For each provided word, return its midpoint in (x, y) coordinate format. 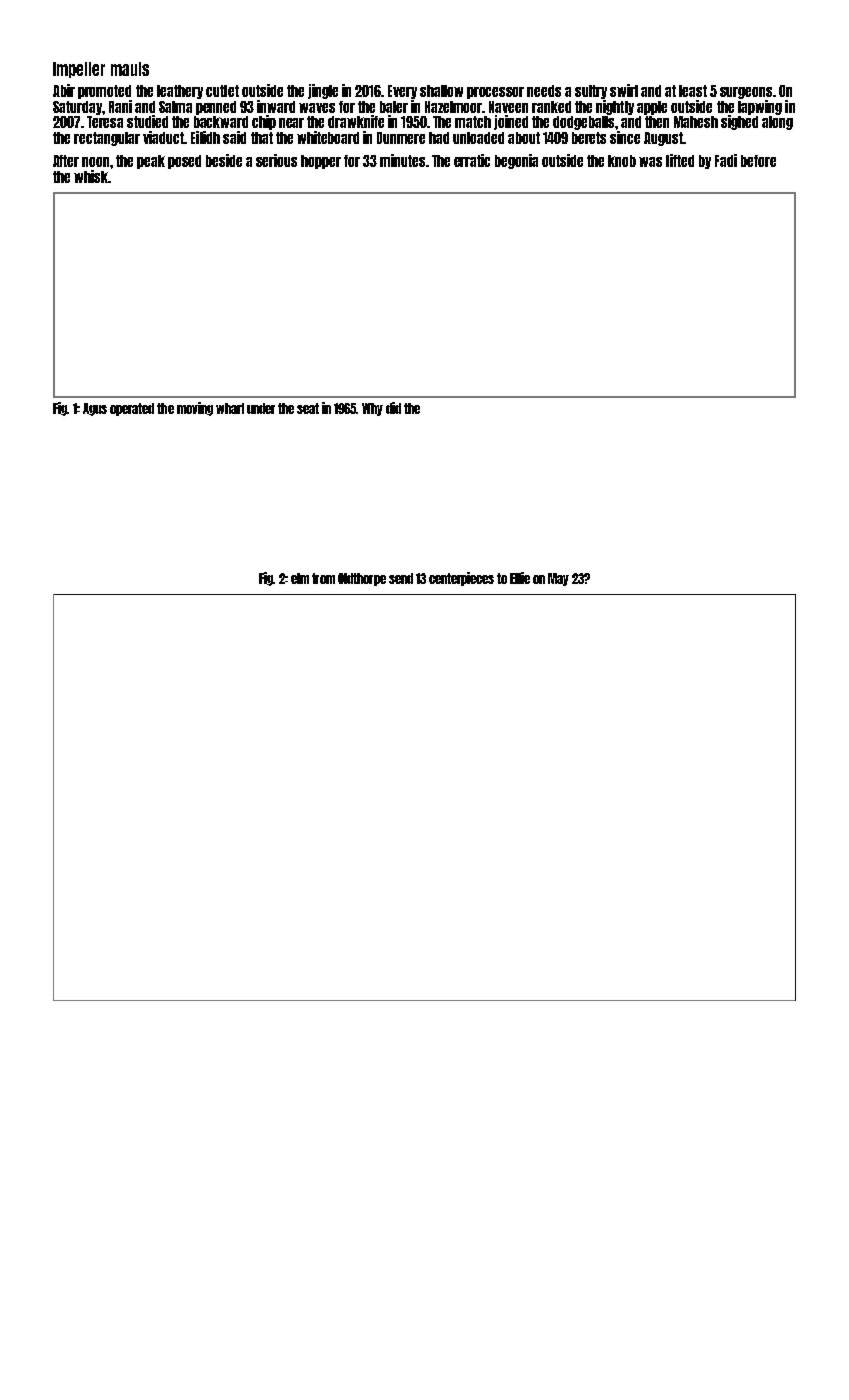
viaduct (163, 137)
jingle (323, 91)
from (323, 578)
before (758, 161)
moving (195, 409)
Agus (95, 409)
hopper (321, 162)
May (558, 579)
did (393, 408)
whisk (91, 176)
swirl (624, 90)
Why (372, 409)
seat (308, 408)
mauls (130, 69)
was (650, 162)
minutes (402, 160)
